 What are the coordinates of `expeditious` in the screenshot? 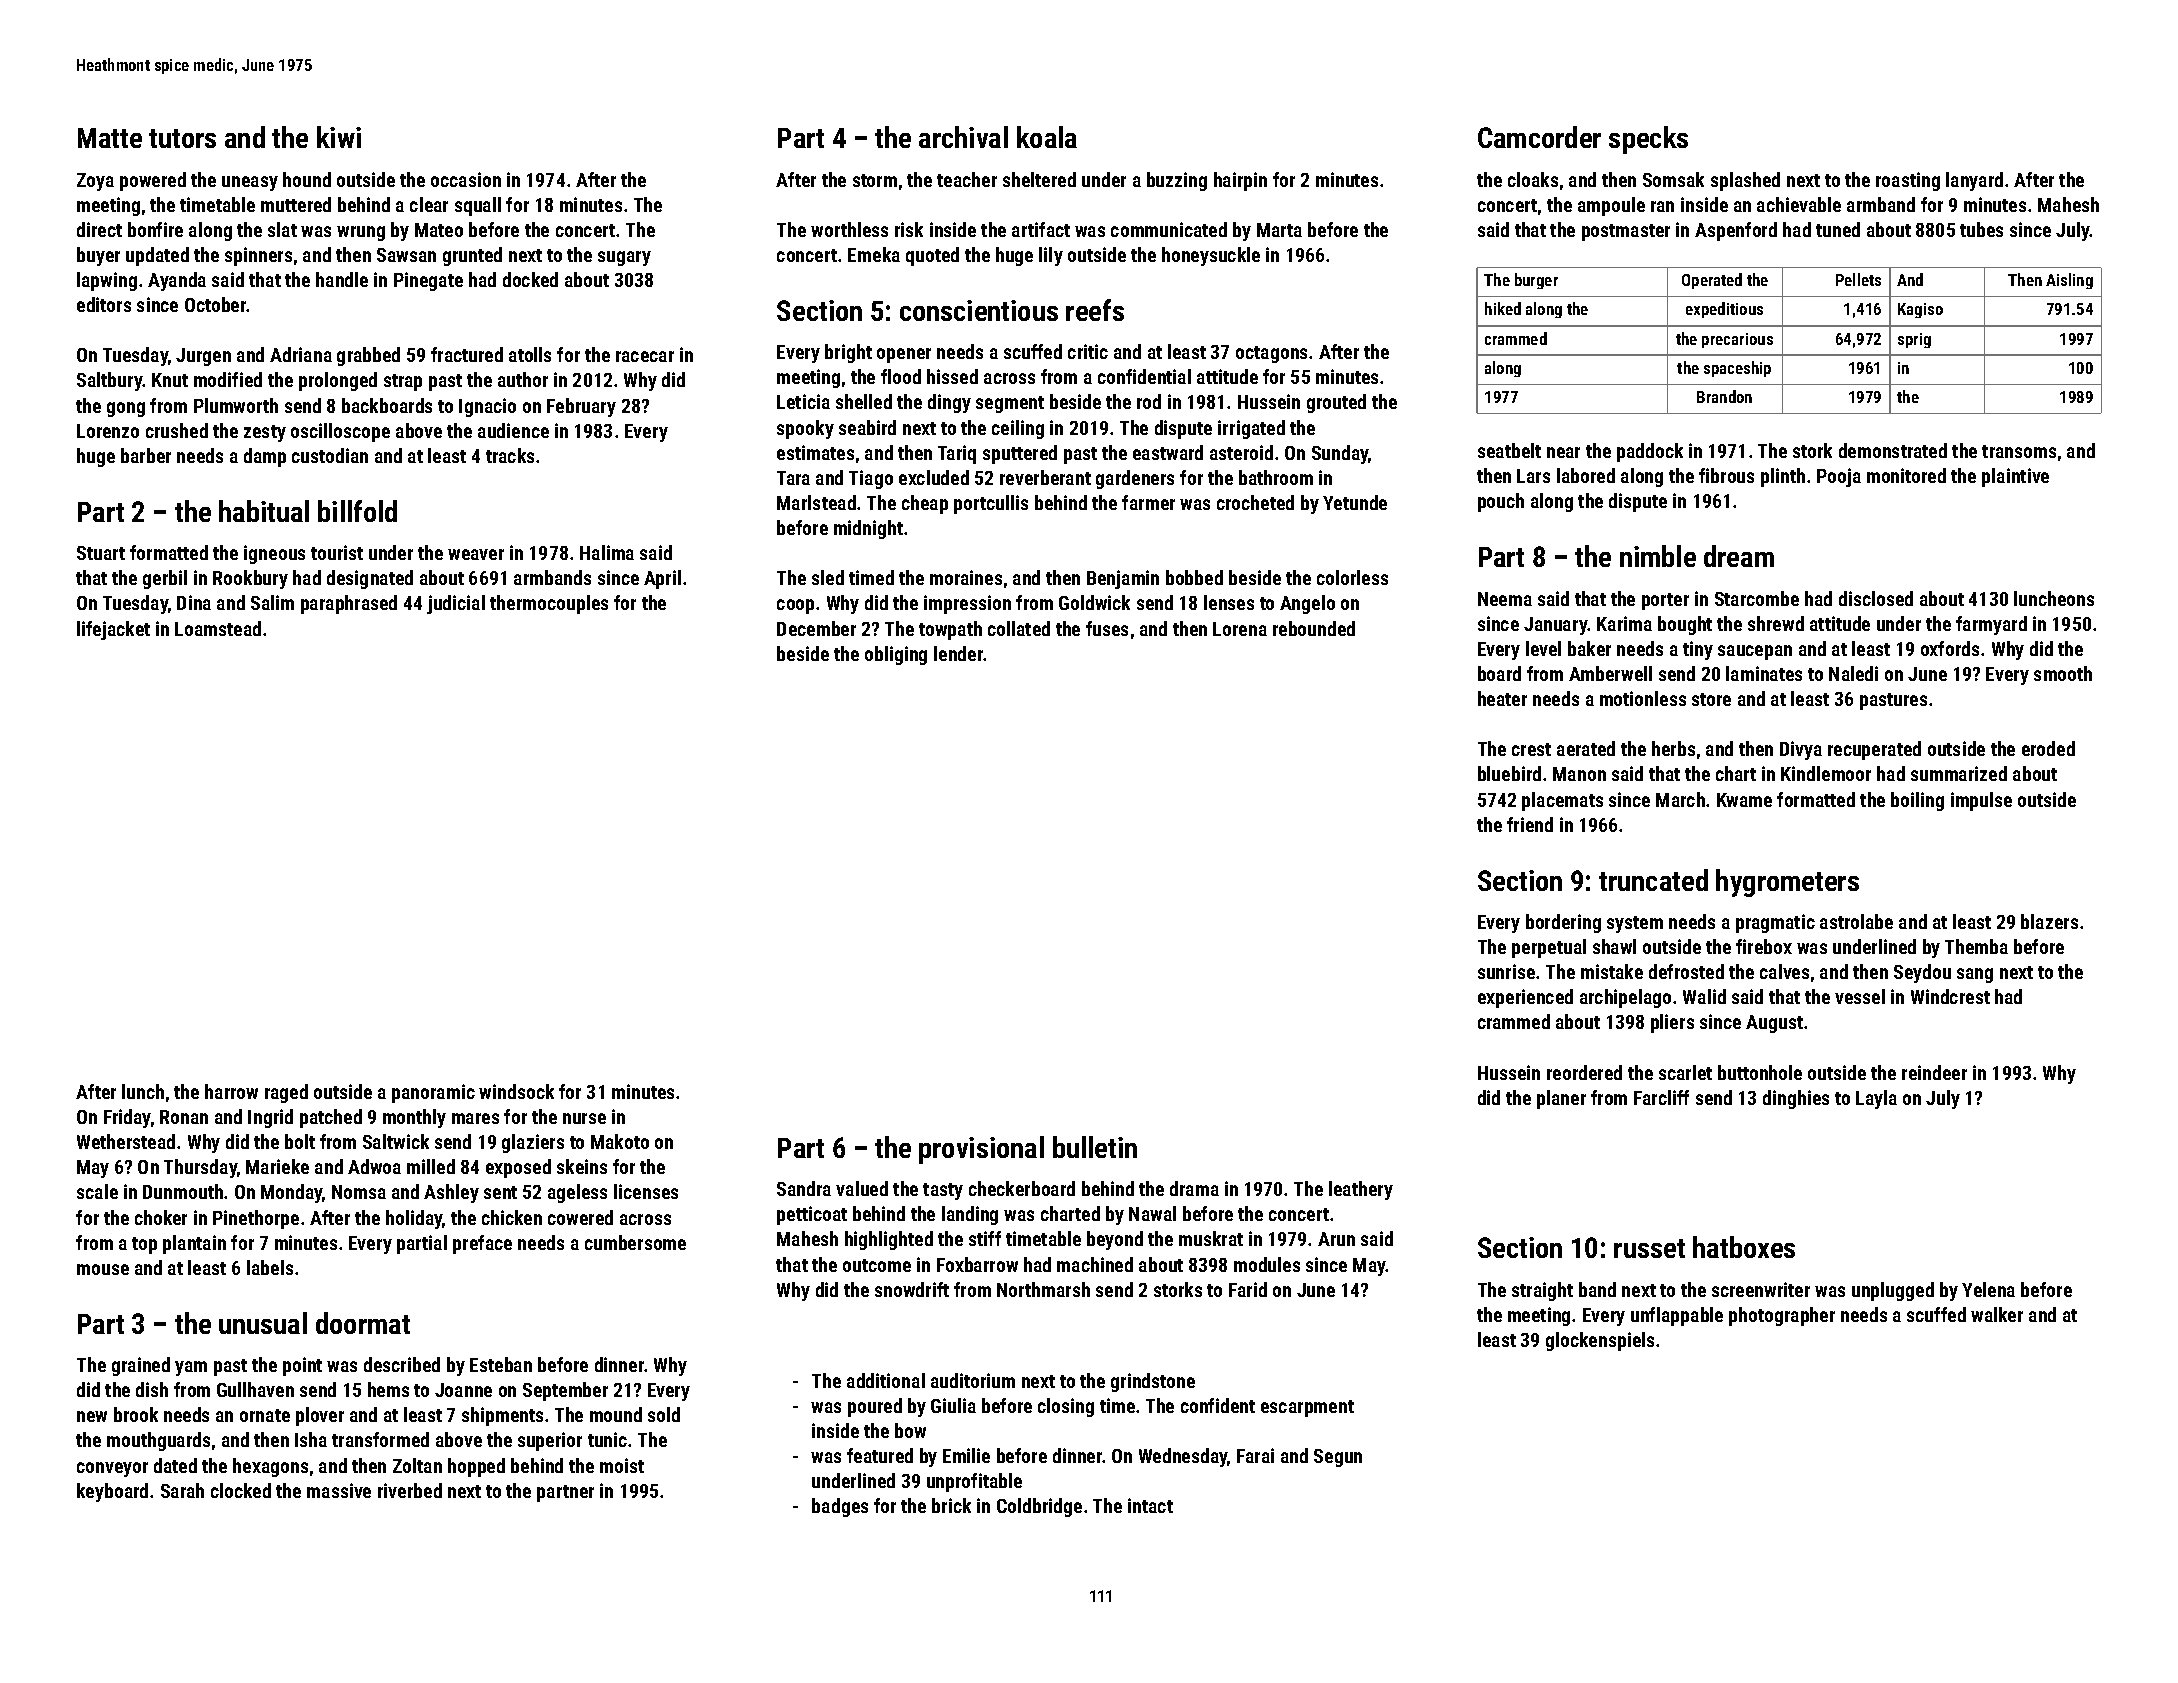 It's located at (1724, 310).
